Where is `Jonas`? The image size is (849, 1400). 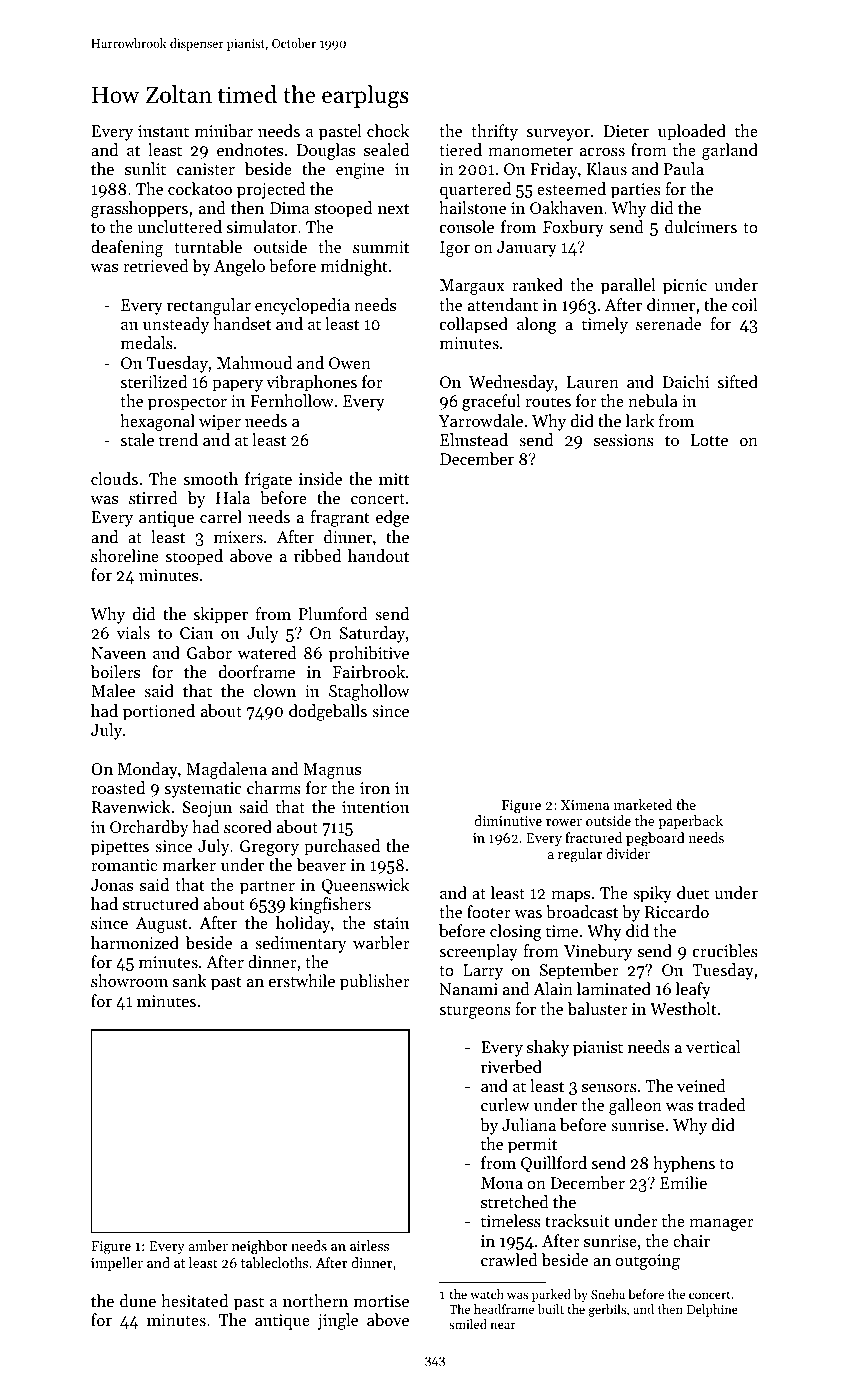 Jonas is located at coordinates (112, 885).
